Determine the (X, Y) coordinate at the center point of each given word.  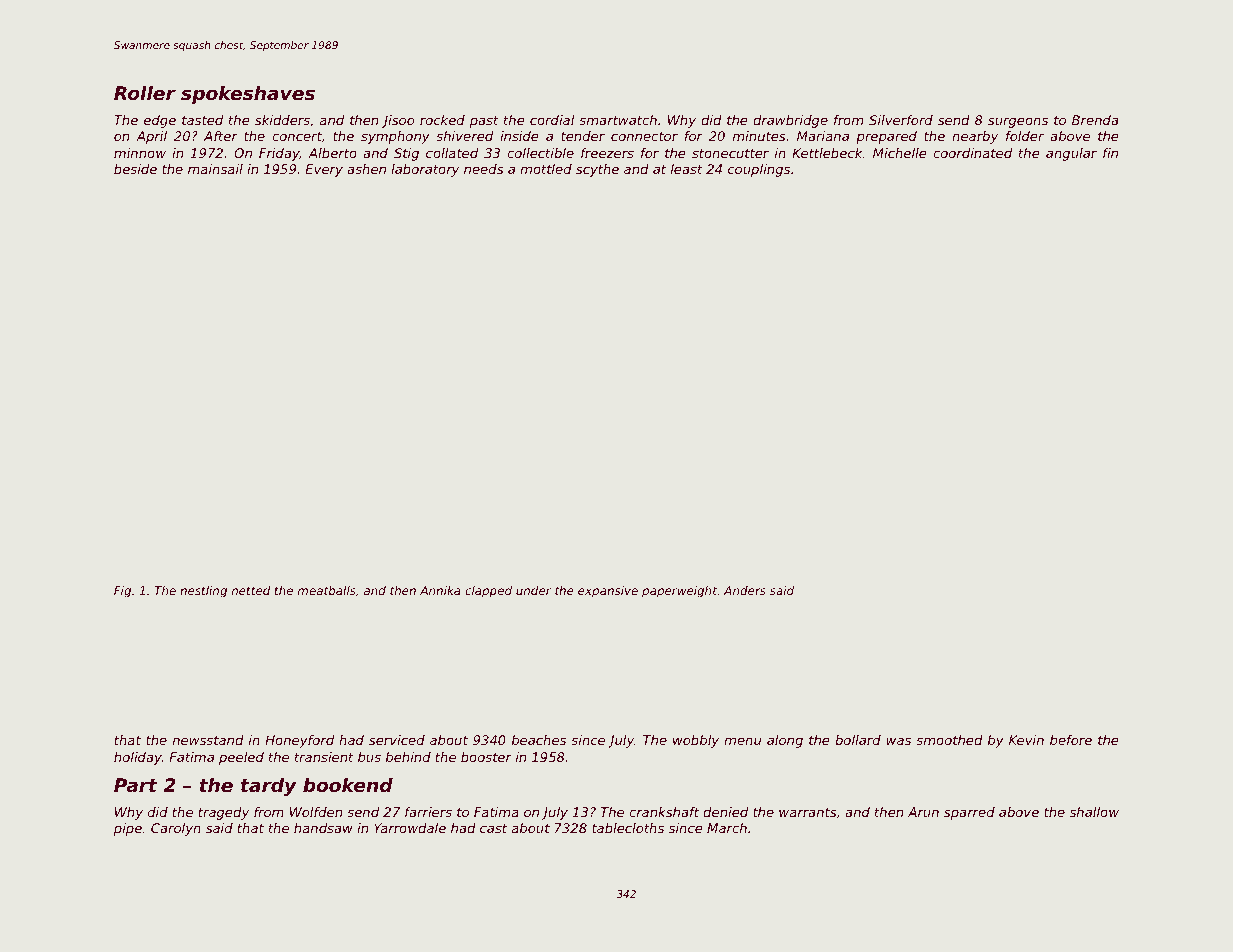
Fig (122, 592)
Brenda (1095, 120)
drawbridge (790, 121)
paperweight (679, 592)
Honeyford (299, 741)
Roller (145, 93)
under (533, 590)
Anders (745, 590)
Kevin (1026, 740)
